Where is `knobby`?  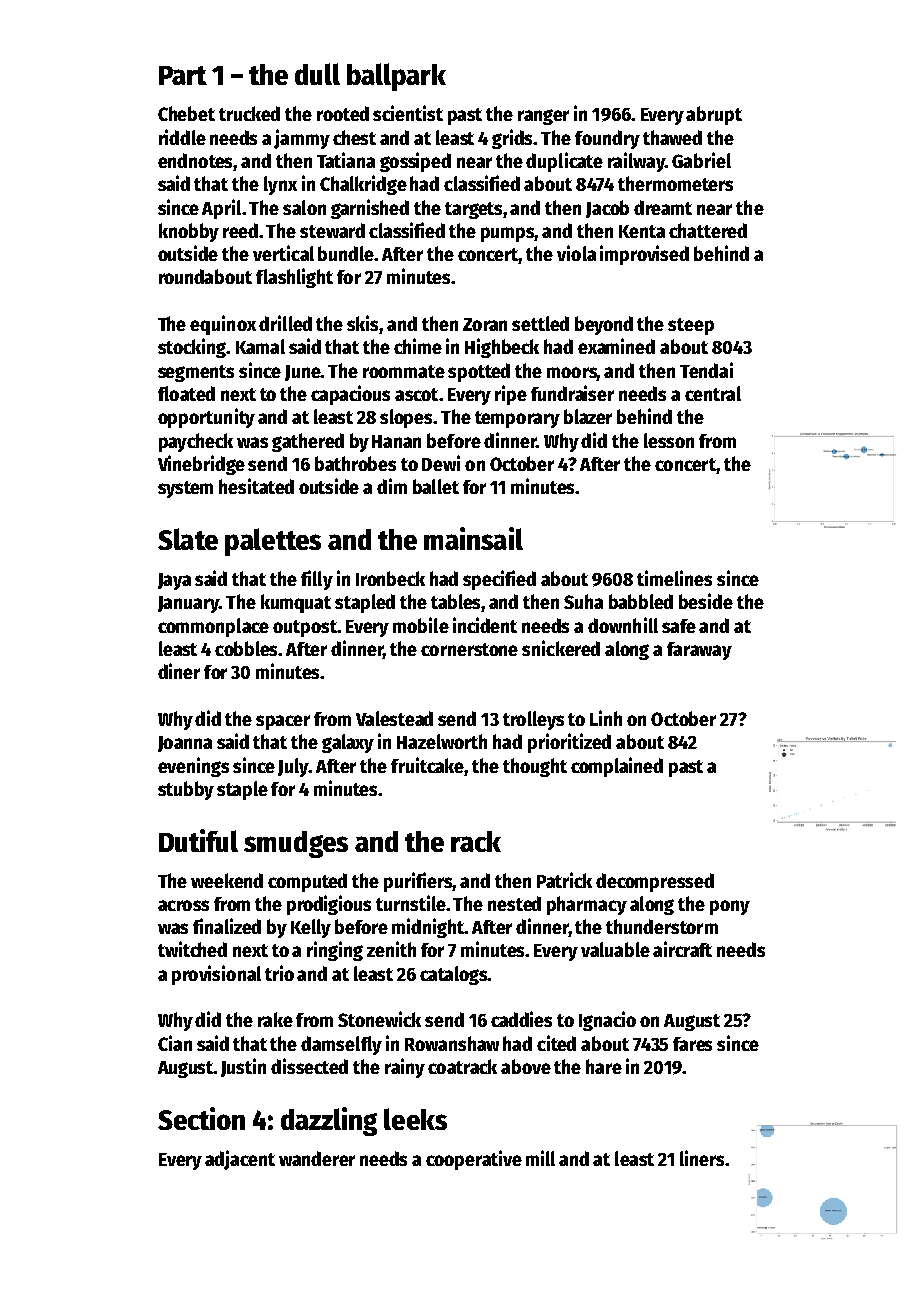 knobby is located at coordinates (189, 232).
